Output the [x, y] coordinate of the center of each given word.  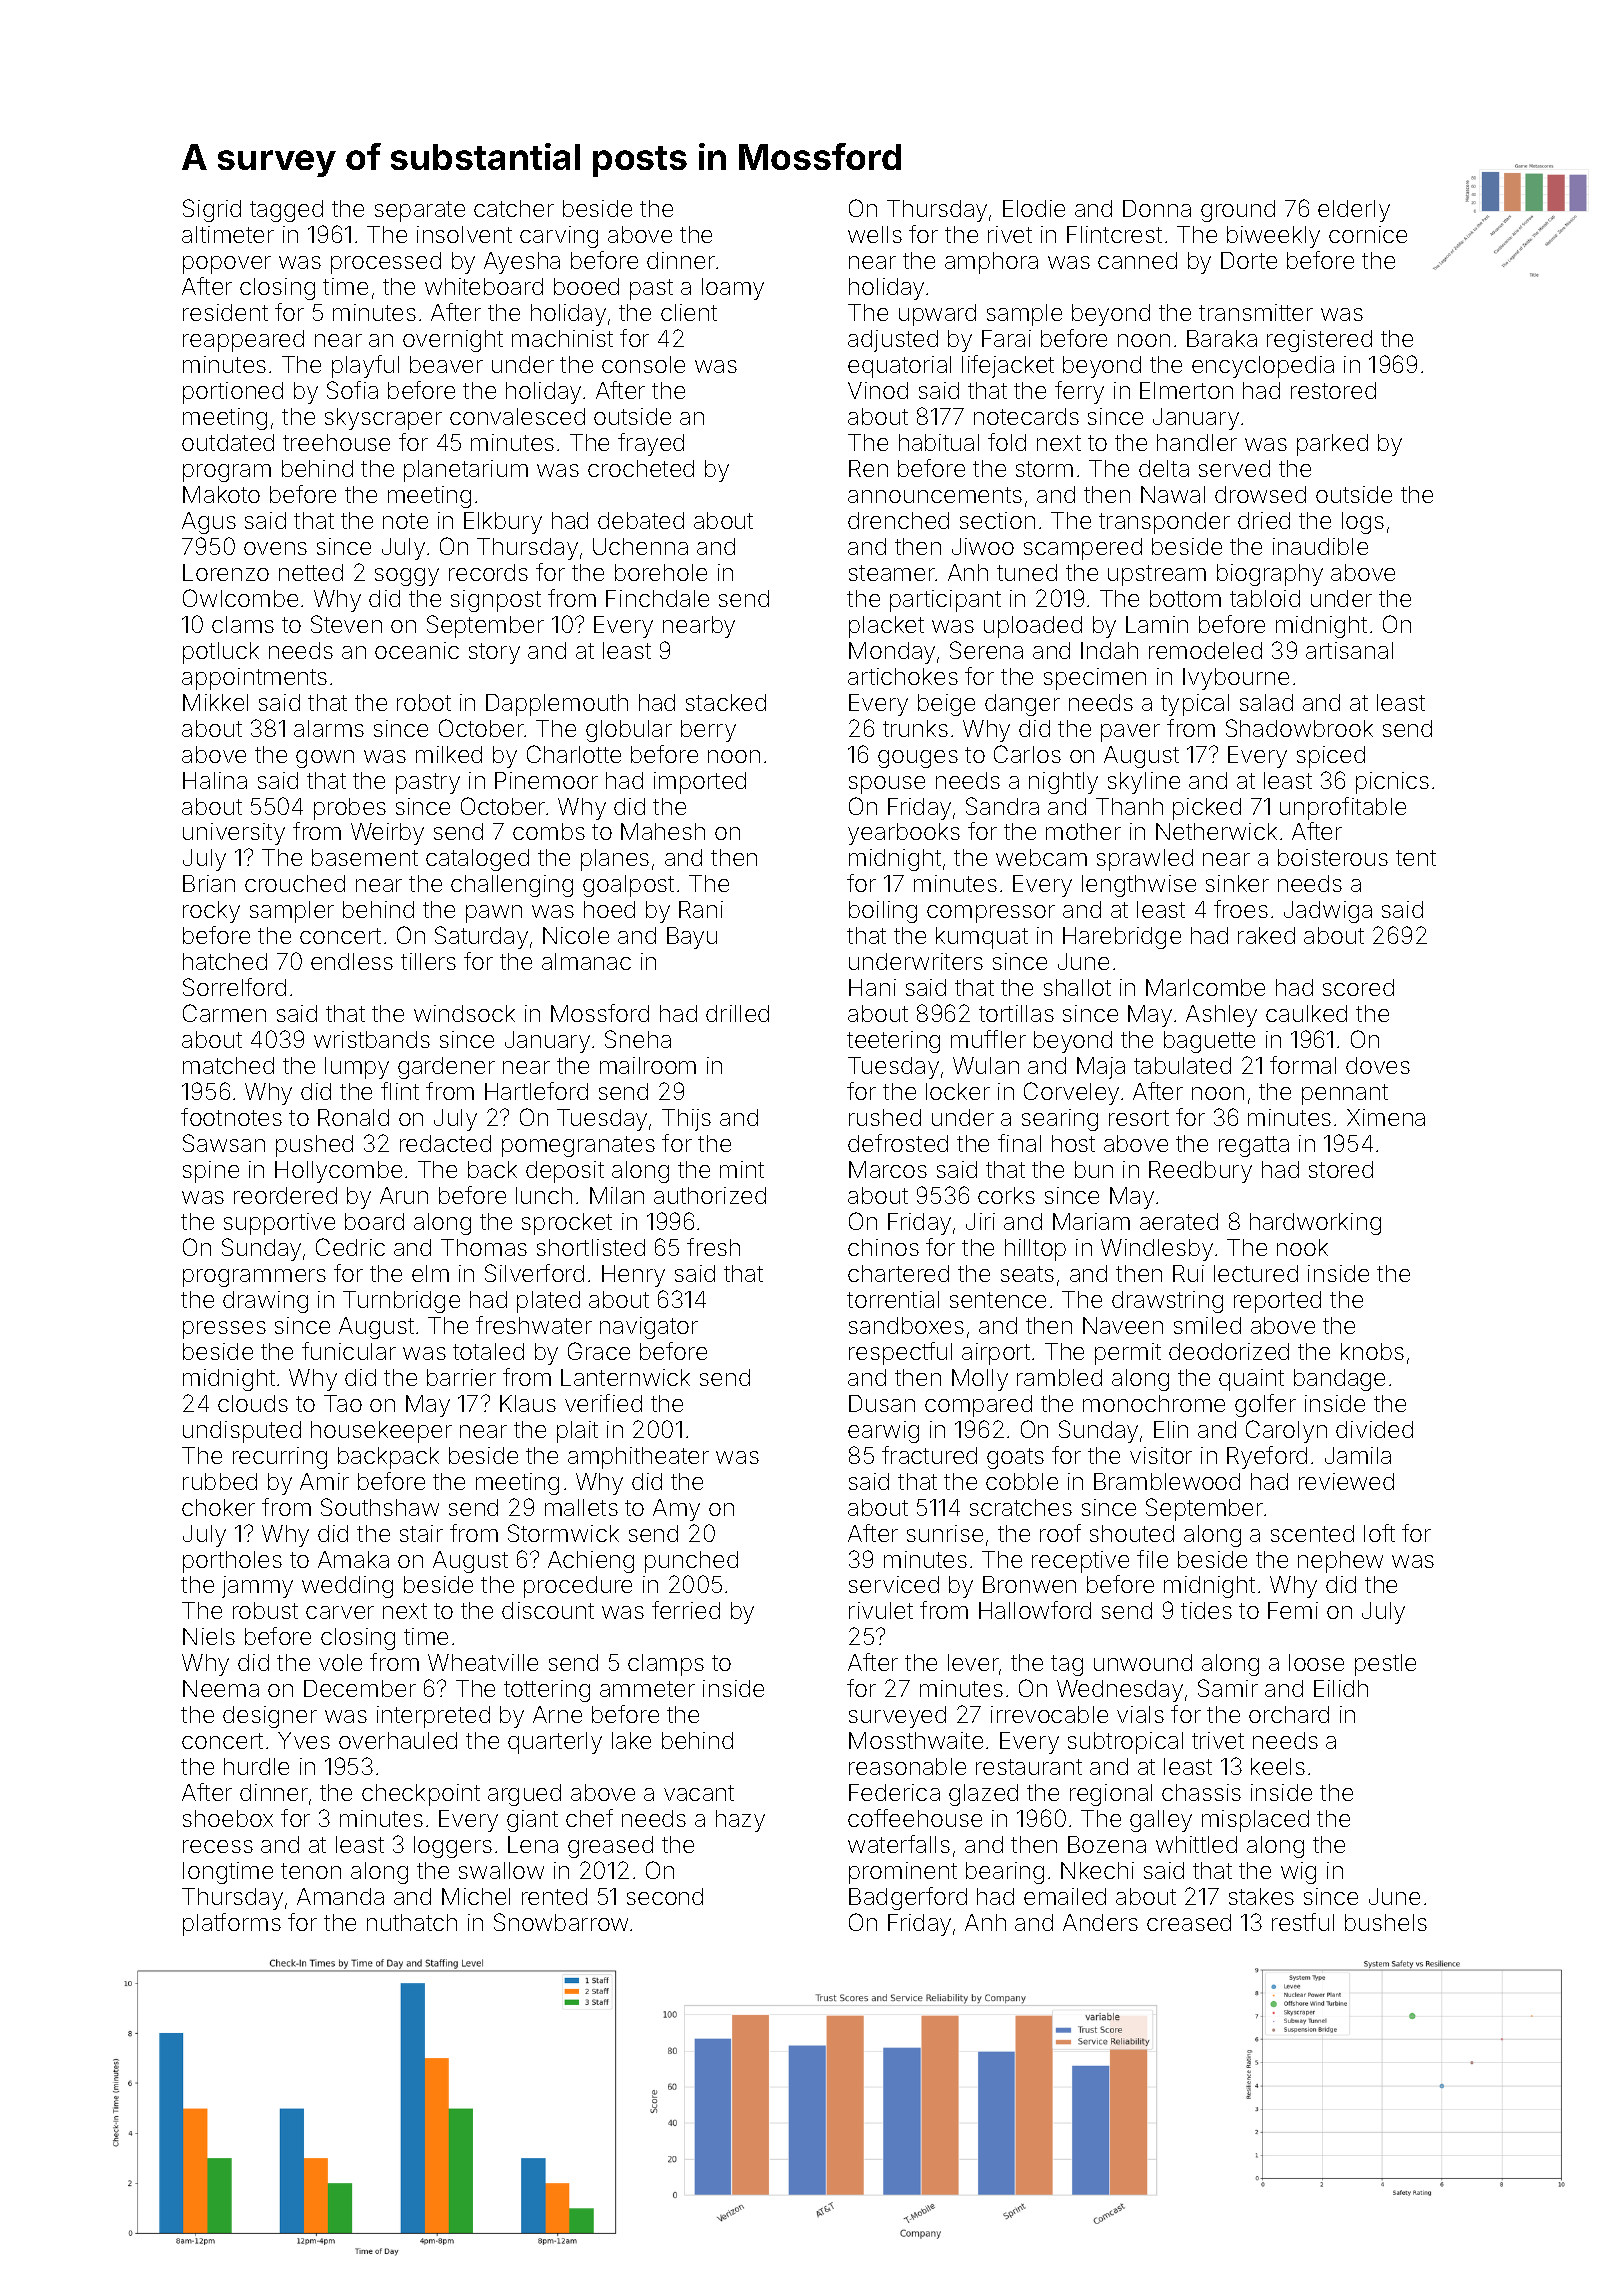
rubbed [220, 1481]
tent [1416, 858]
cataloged [477, 860]
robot [424, 702]
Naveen [1123, 1325]
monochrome [1154, 1403]
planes [615, 860]
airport [996, 1354]
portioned [233, 393]
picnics [1392, 783]
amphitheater [638, 1458]
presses [224, 1330]
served [1234, 468]
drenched [898, 520]
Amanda [340, 1896]
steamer [892, 573]
